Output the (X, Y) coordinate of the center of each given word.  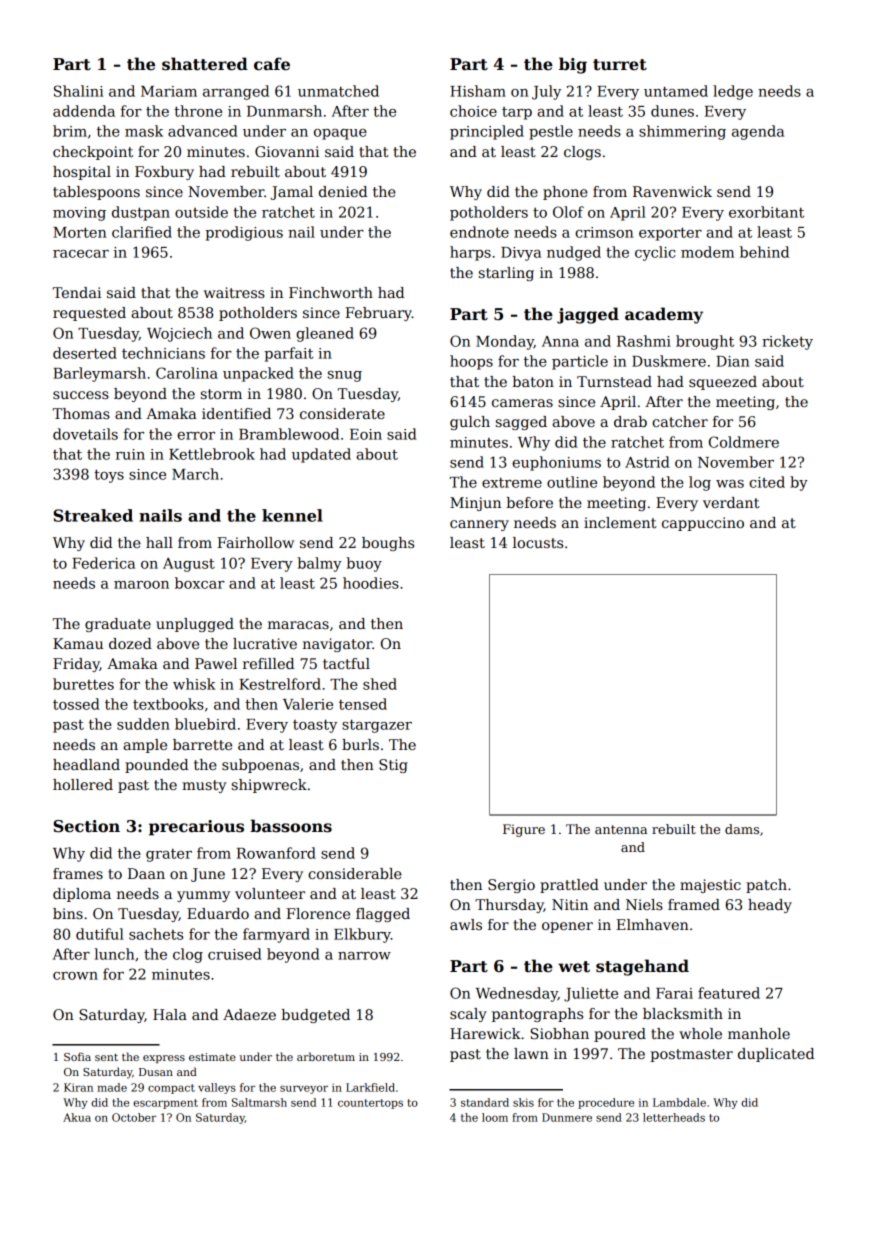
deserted (85, 353)
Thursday (509, 906)
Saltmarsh (259, 1102)
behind (764, 252)
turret (620, 65)
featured (729, 993)
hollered (83, 784)
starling (506, 274)
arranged (236, 92)
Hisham (478, 91)
